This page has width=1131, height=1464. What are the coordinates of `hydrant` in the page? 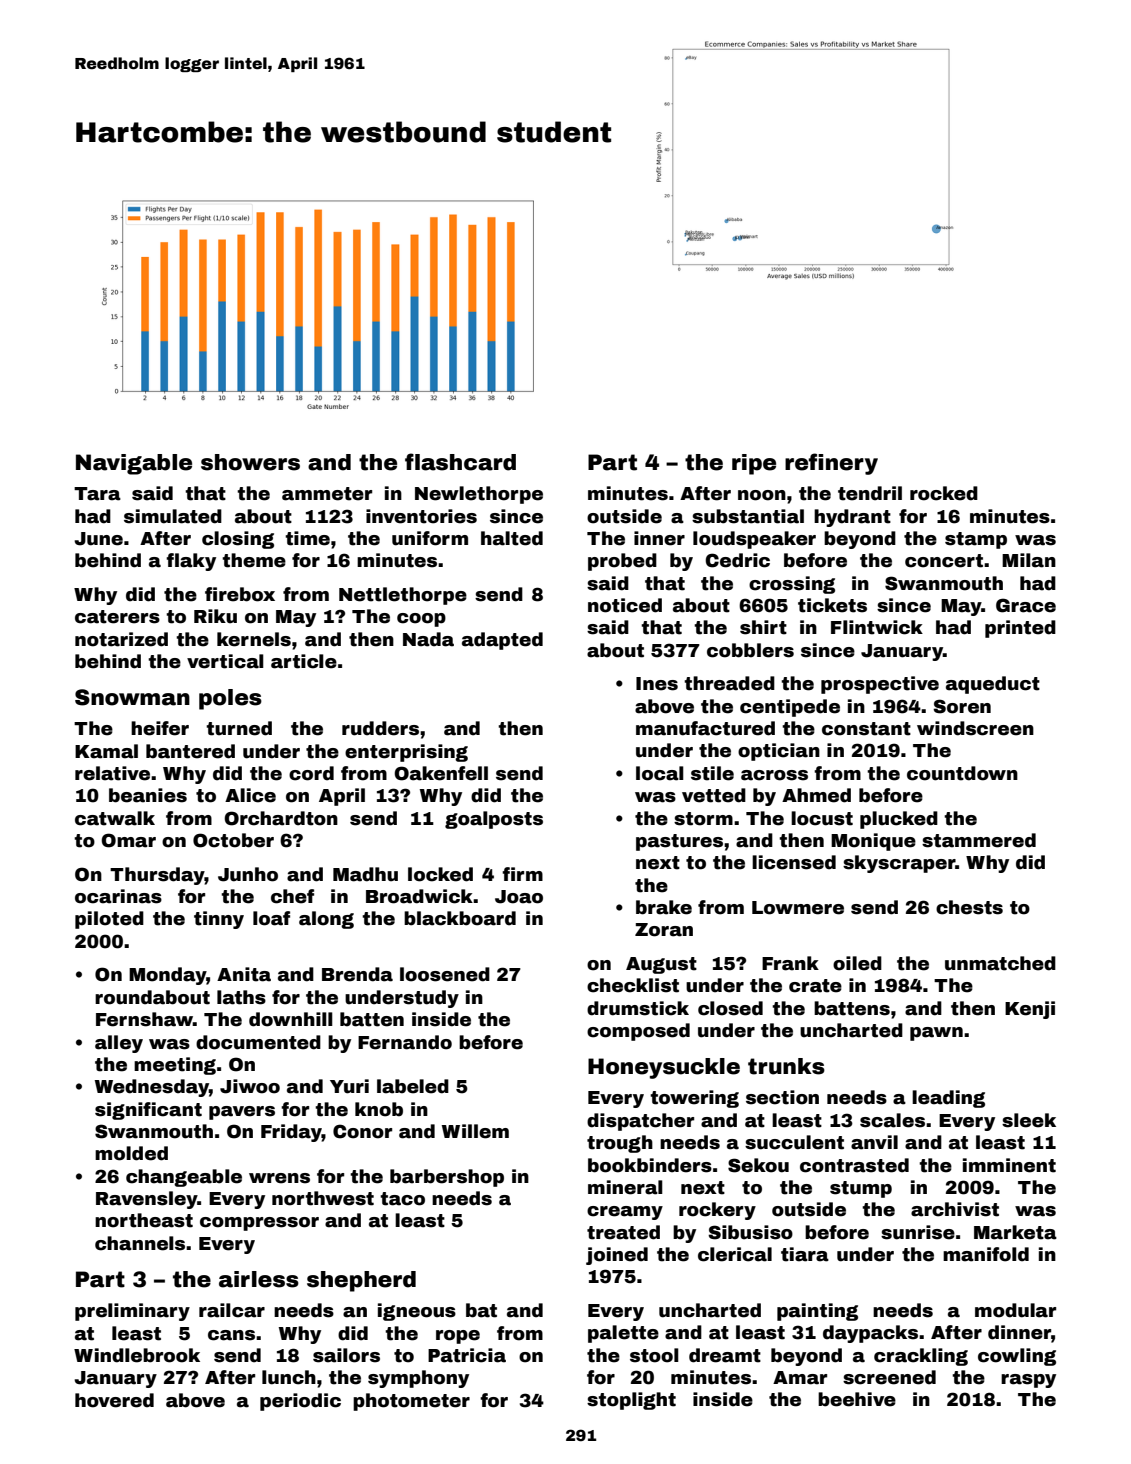 It's located at (852, 518).
